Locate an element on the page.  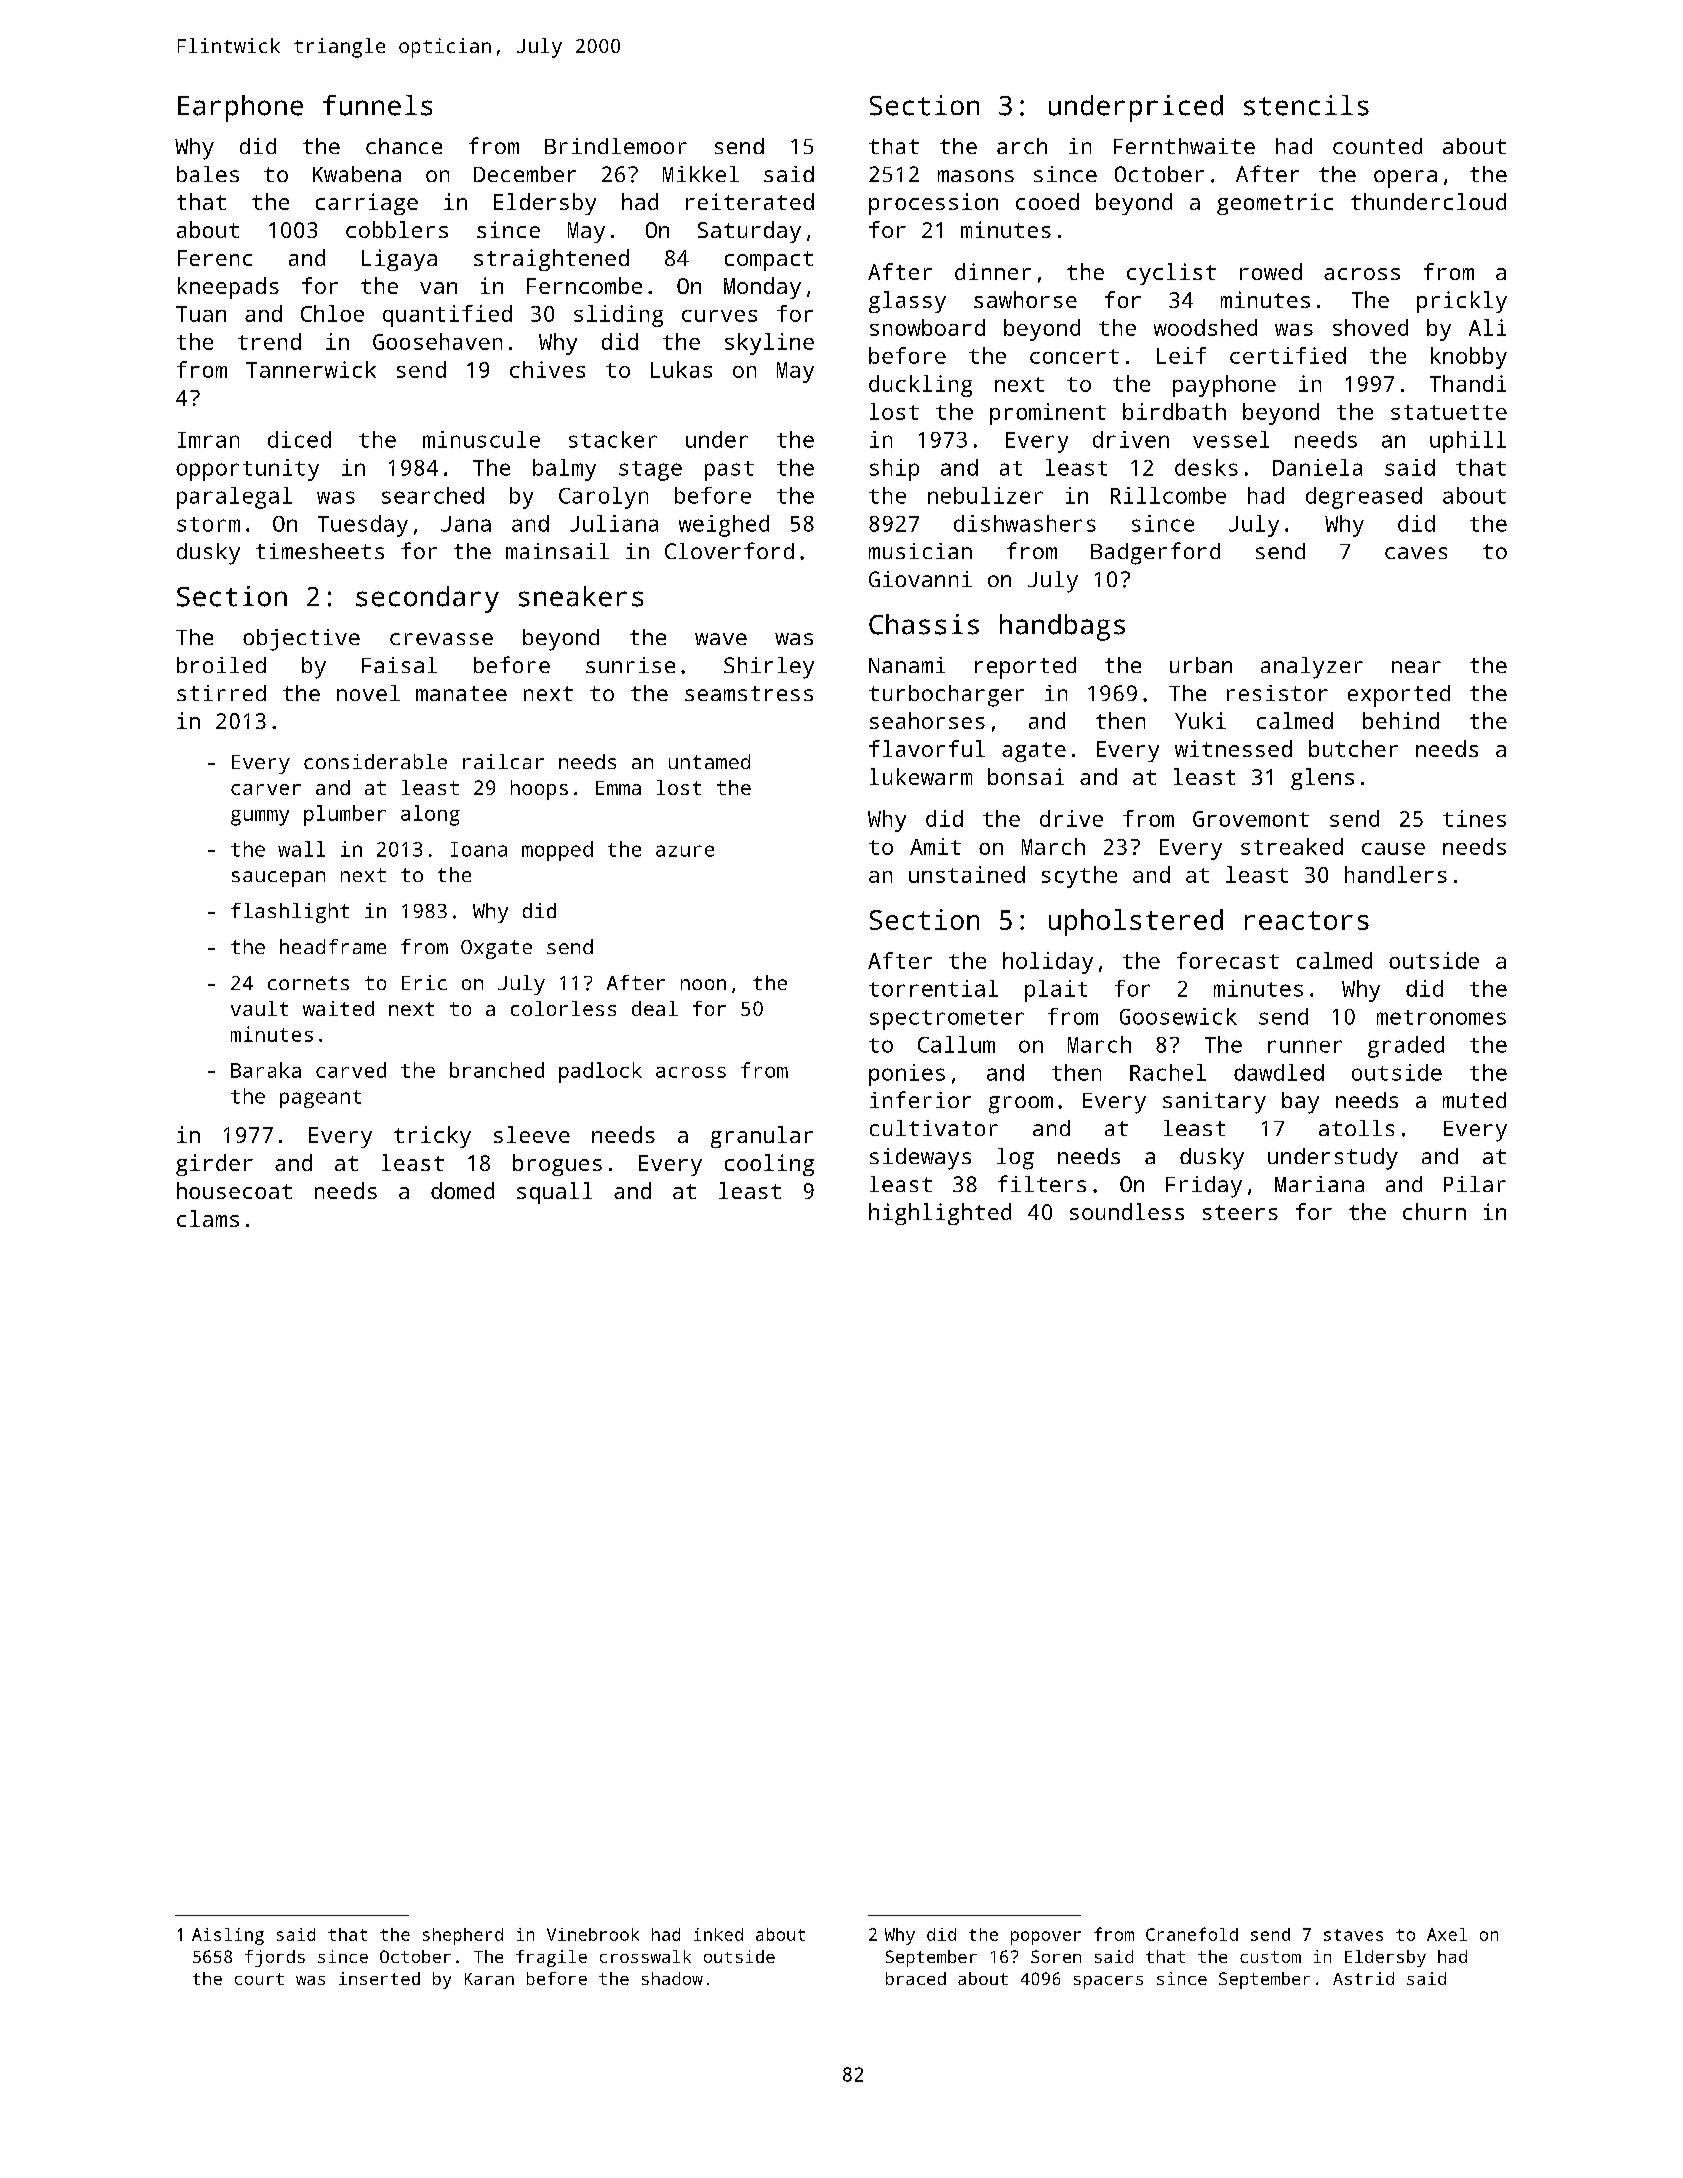
masons is located at coordinates (976, 176).
